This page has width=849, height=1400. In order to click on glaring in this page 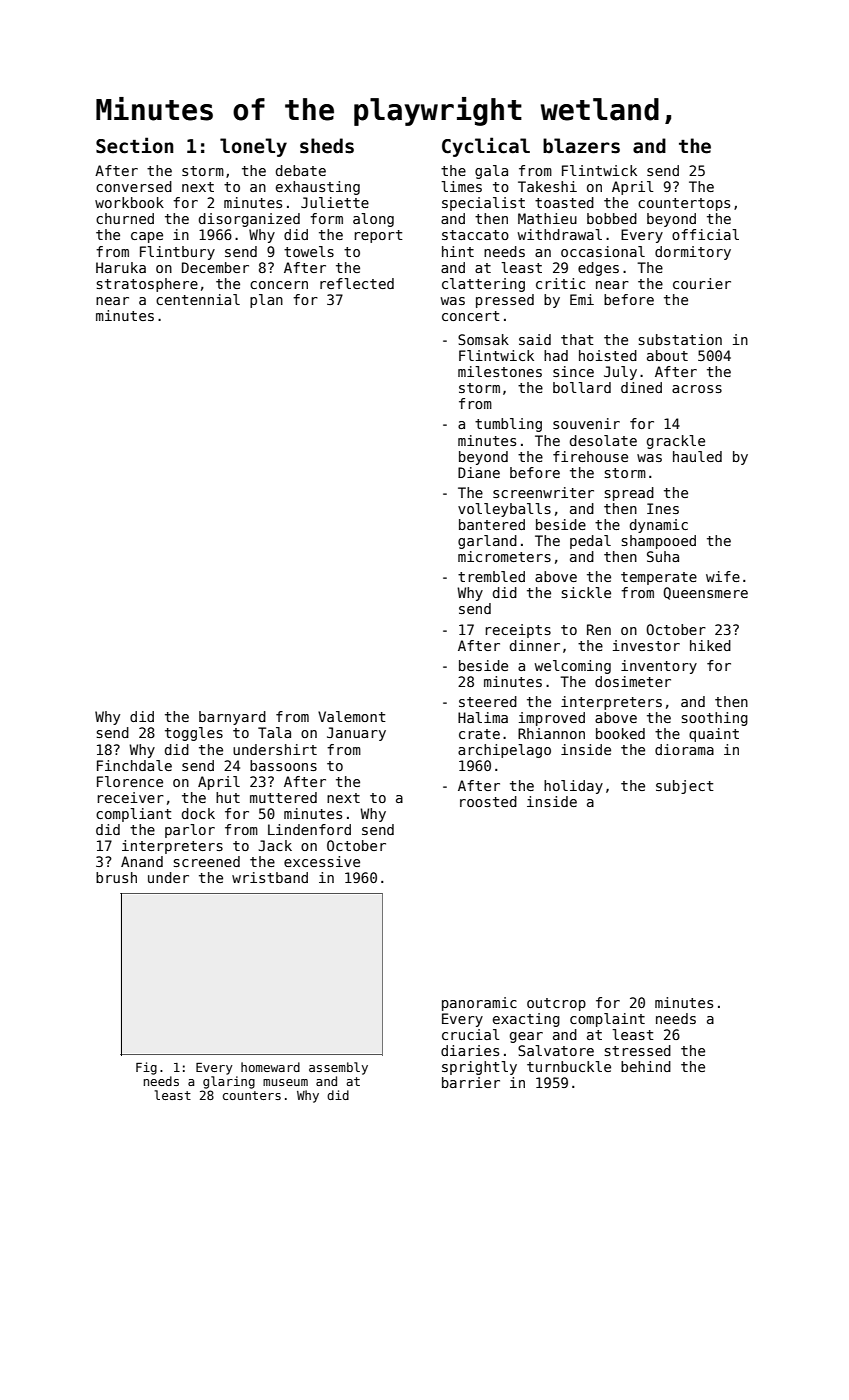, I will do `click(229, 1082)`.
